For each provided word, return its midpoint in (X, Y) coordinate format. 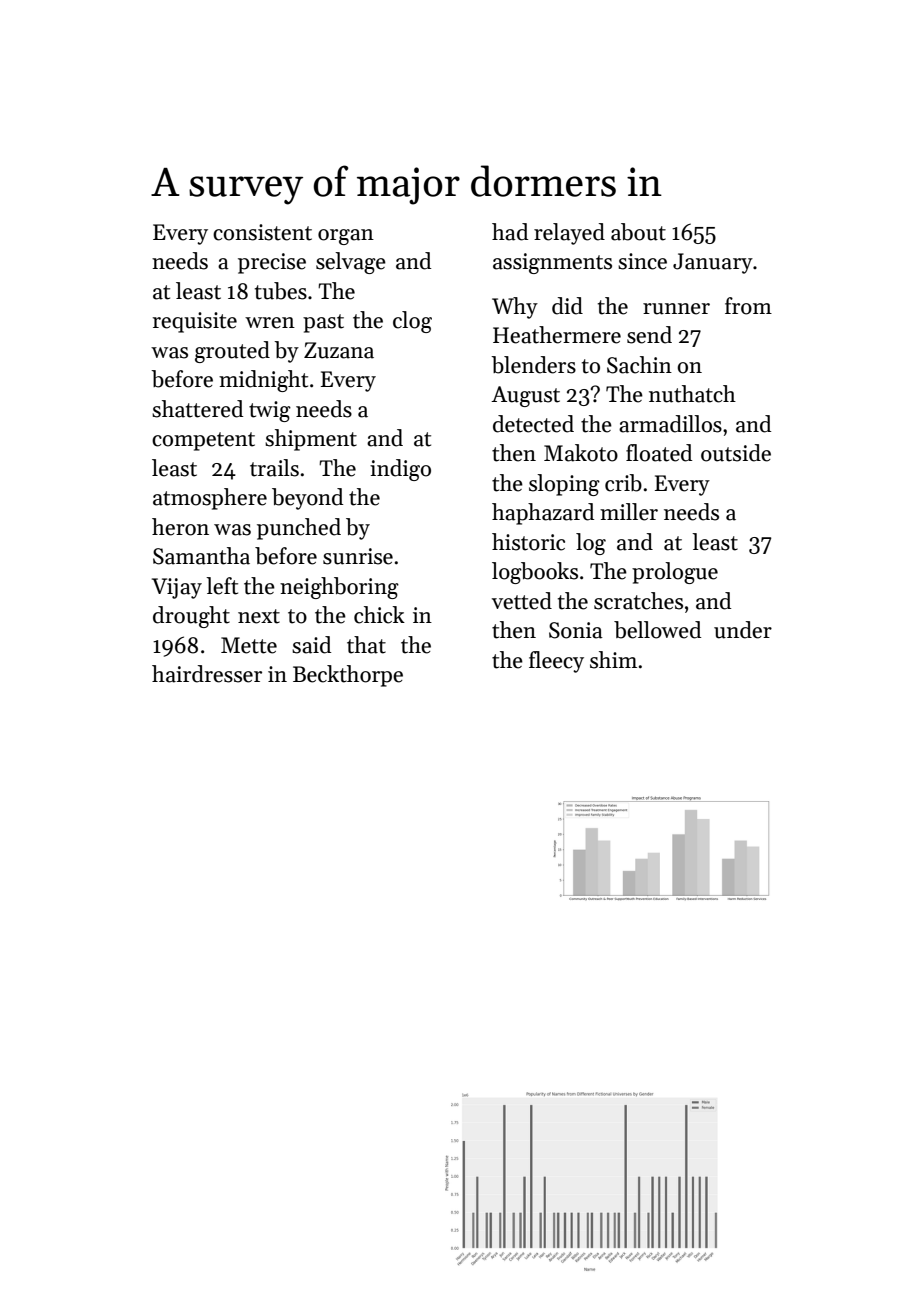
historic (528, 542)
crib (623, 483)
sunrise (358, 556)
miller (629, 512)
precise (272, 263)
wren (270, 323)
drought (191, 617)
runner (676, 309)
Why (515, 308)
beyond (307, 499)
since (642, 261)
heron (180, 527)
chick (379, 615)
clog (412, 322)
